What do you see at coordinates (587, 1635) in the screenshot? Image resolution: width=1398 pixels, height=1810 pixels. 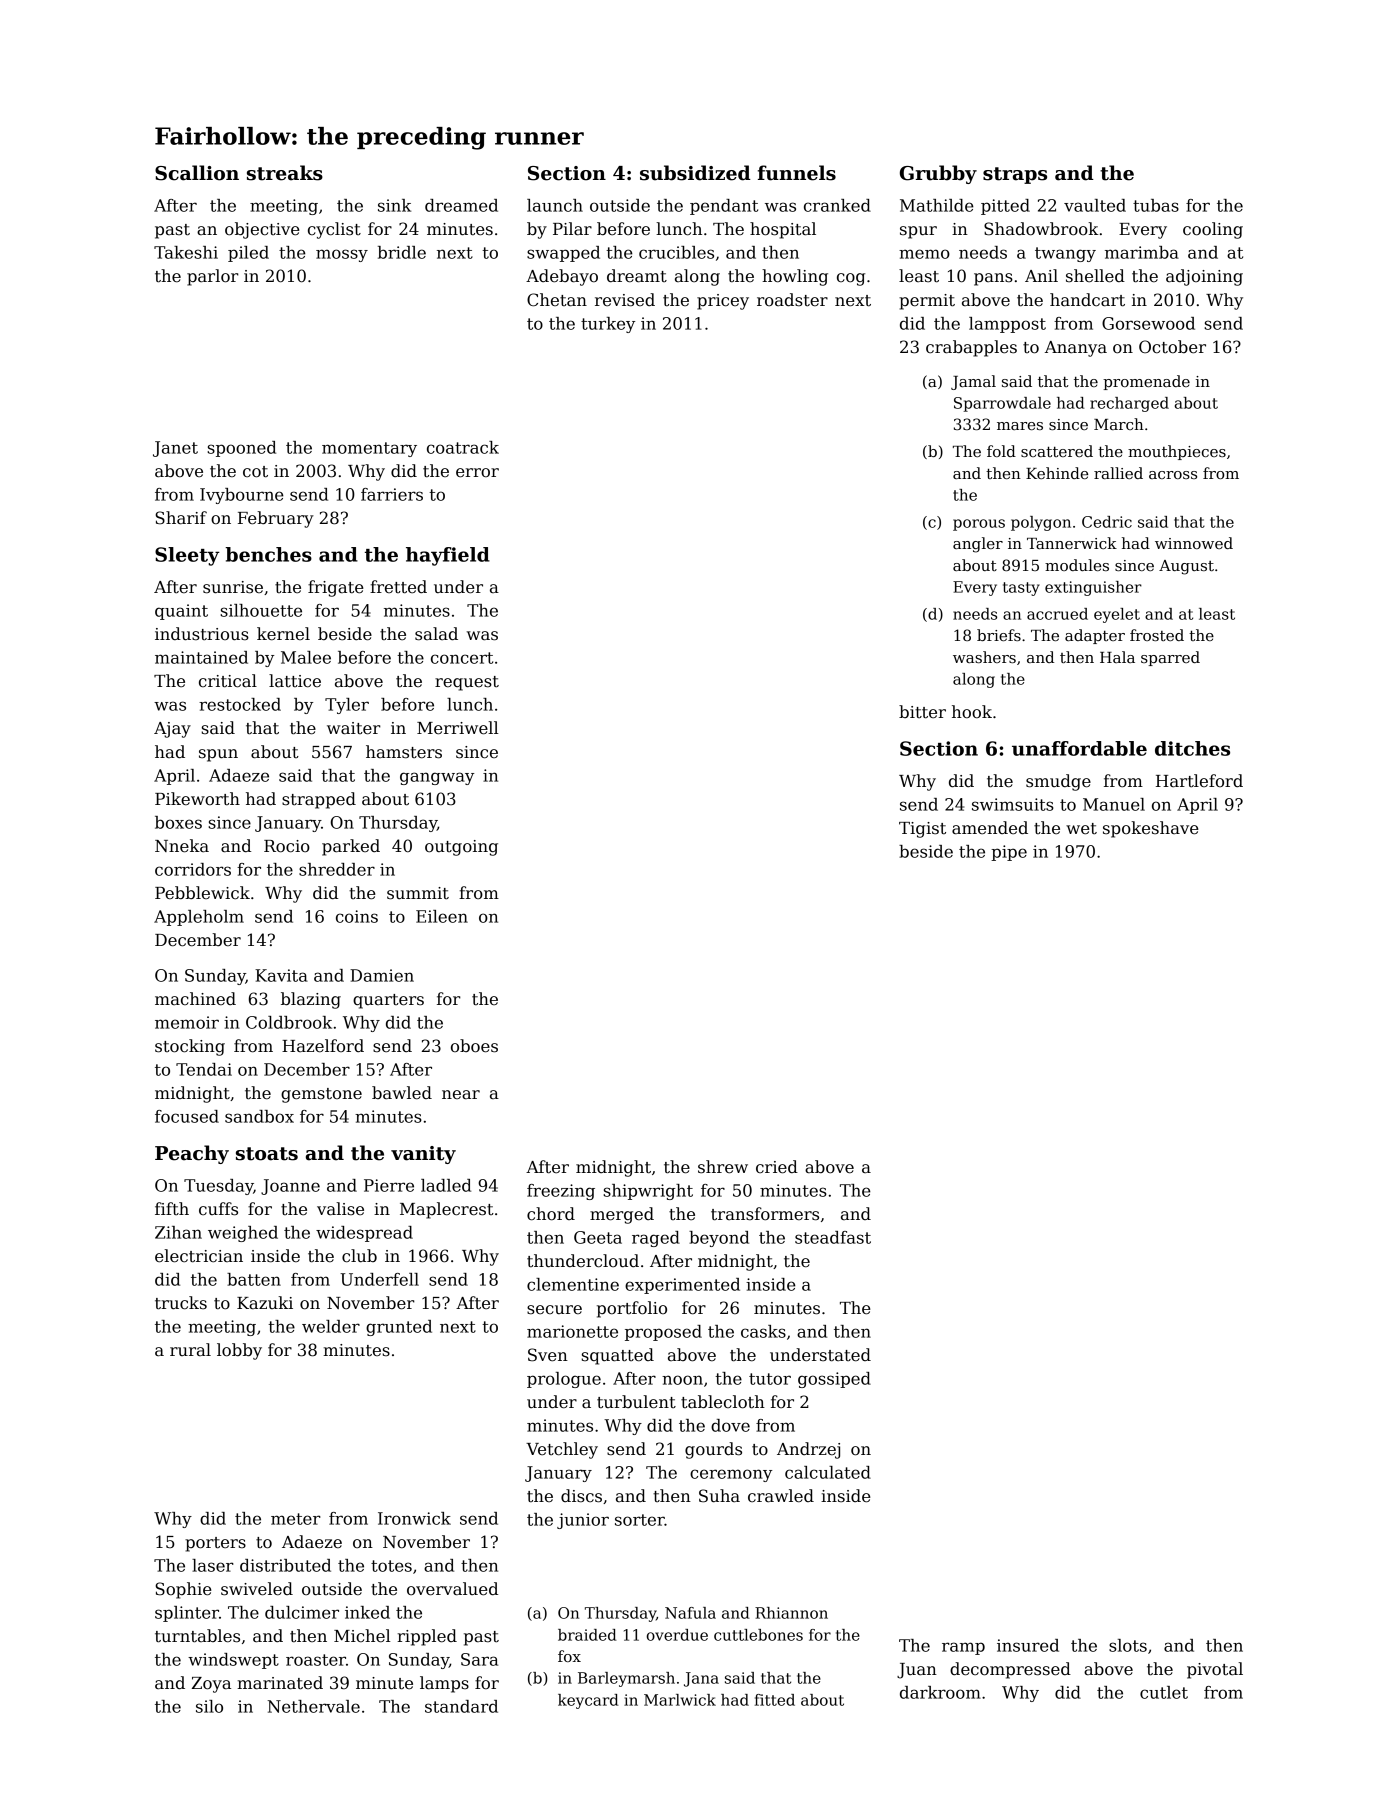 I see `braided` at bounding box center [587, 1635].
